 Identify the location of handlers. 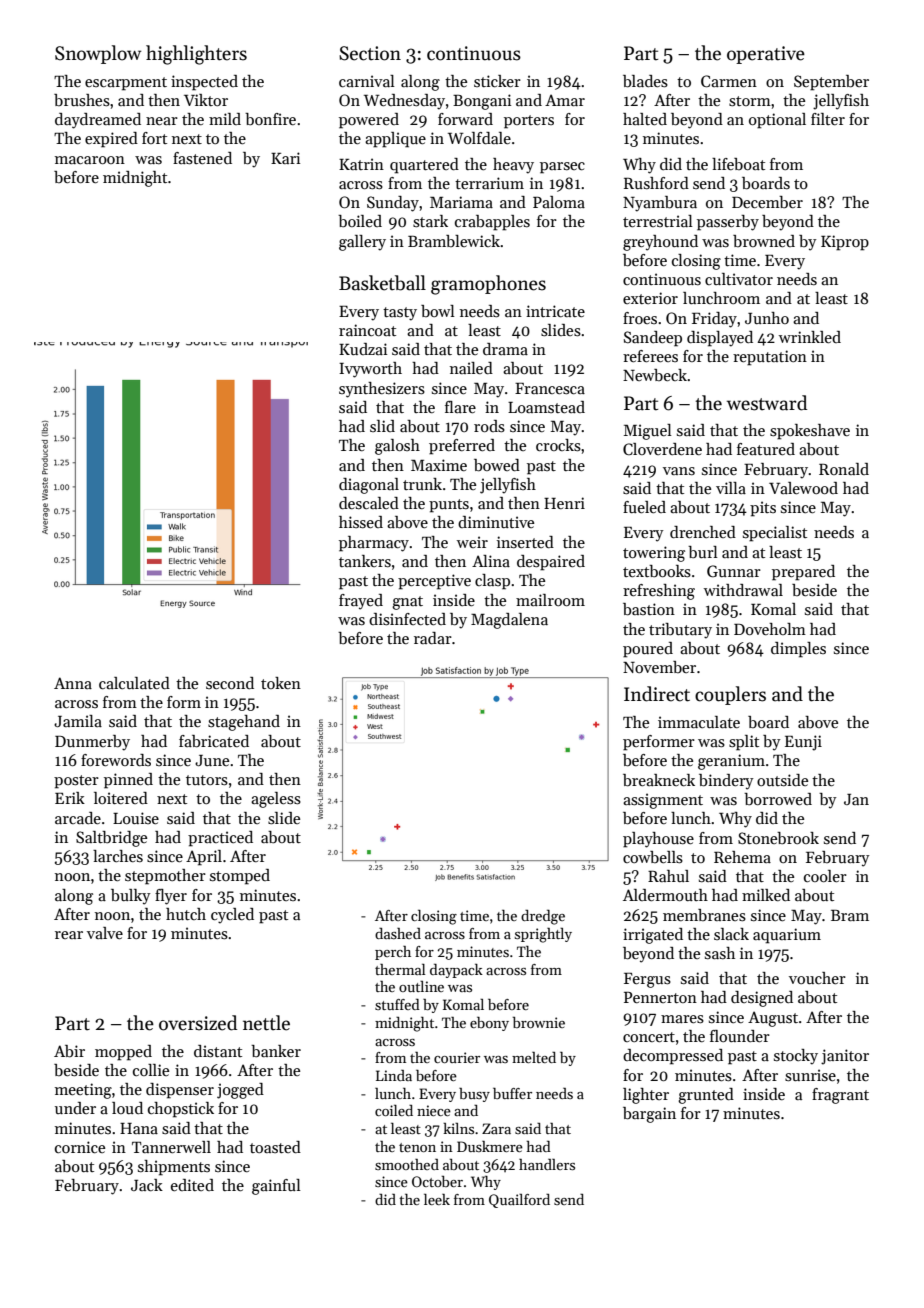
(547, 1164).
